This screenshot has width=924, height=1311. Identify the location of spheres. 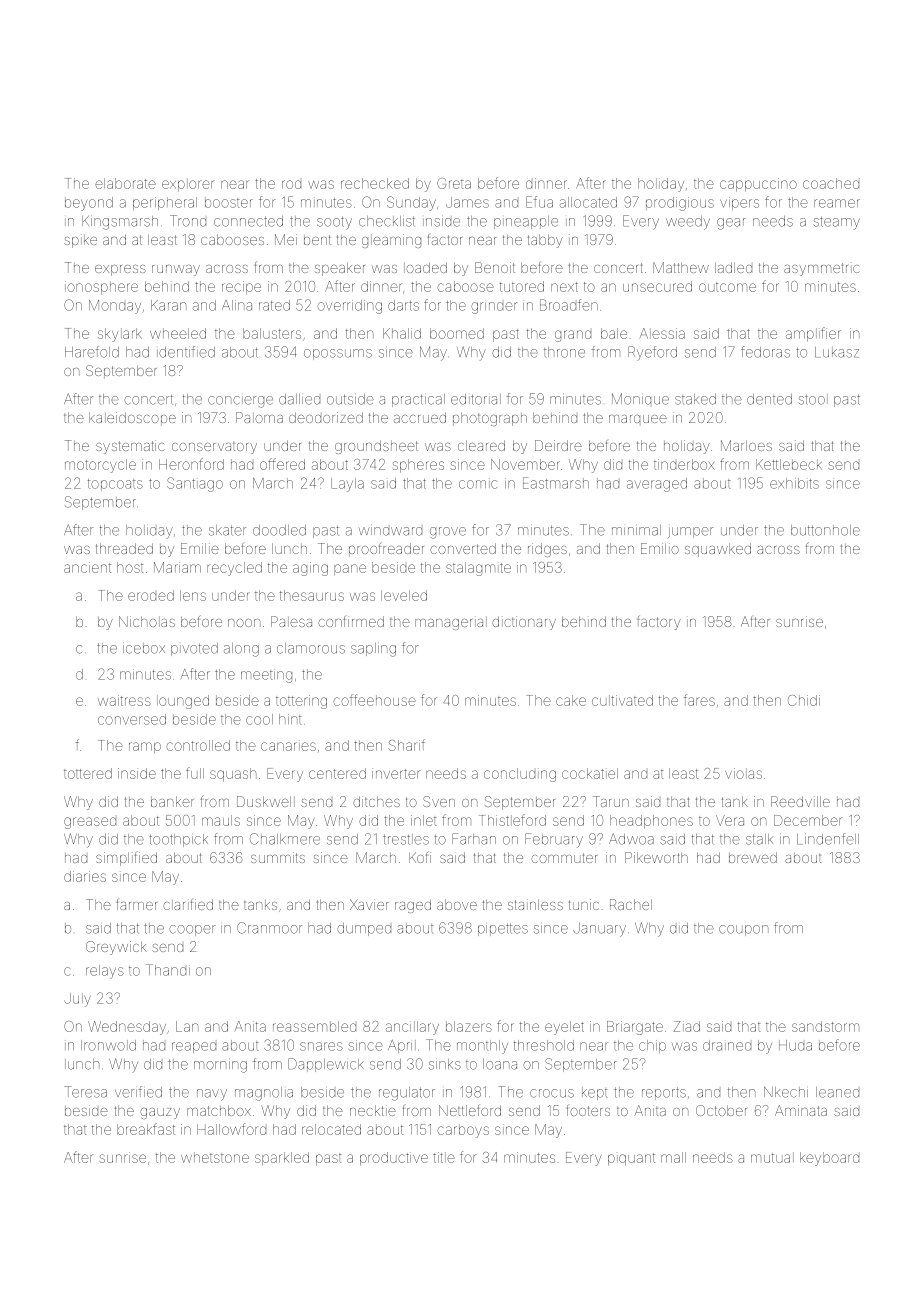
(418, 466).
